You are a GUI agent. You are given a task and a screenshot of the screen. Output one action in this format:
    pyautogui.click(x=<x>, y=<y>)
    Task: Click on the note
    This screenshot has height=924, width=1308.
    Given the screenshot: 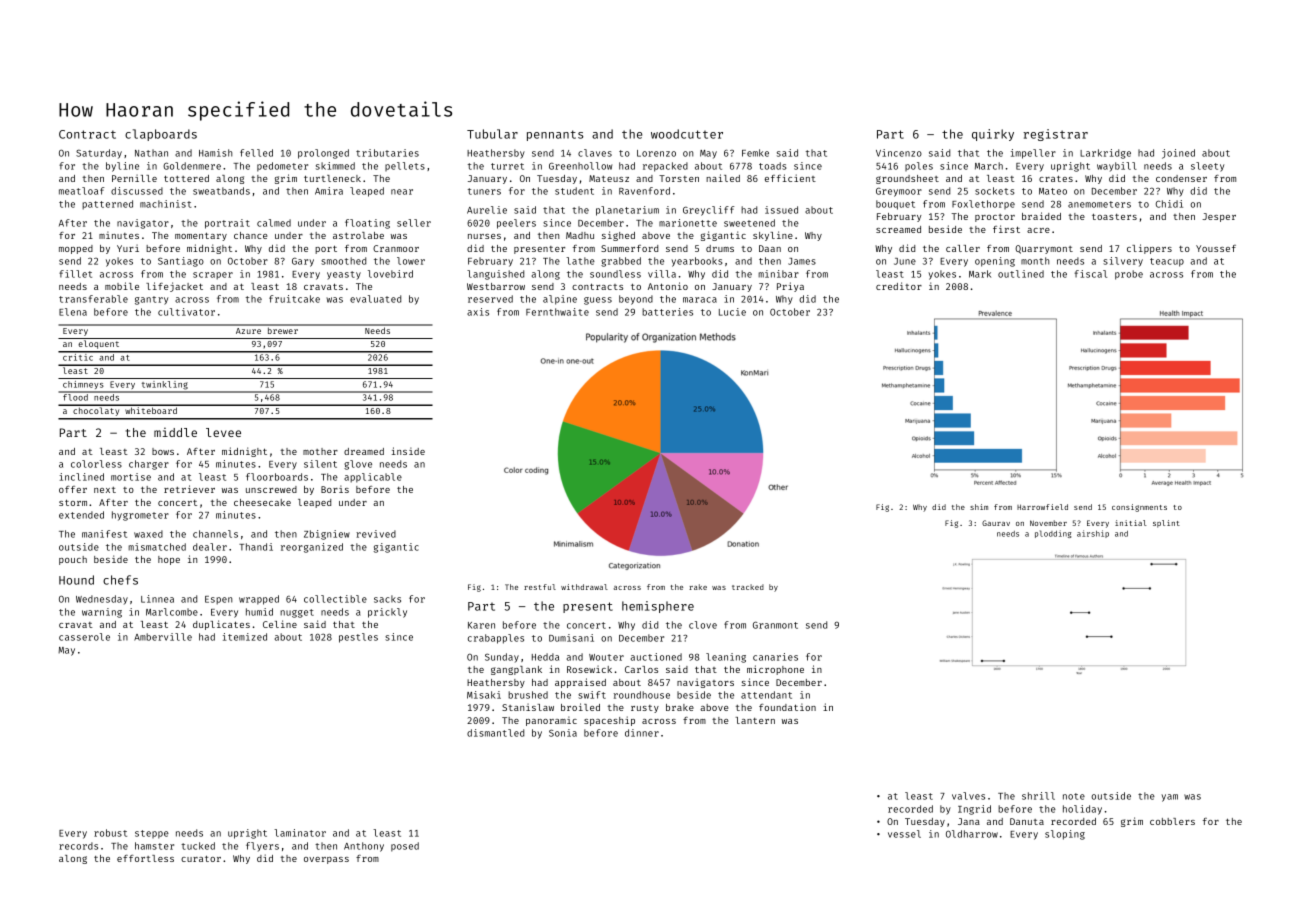 What is the action you would take?
    pyautogui.click(x=1074, y=796)
